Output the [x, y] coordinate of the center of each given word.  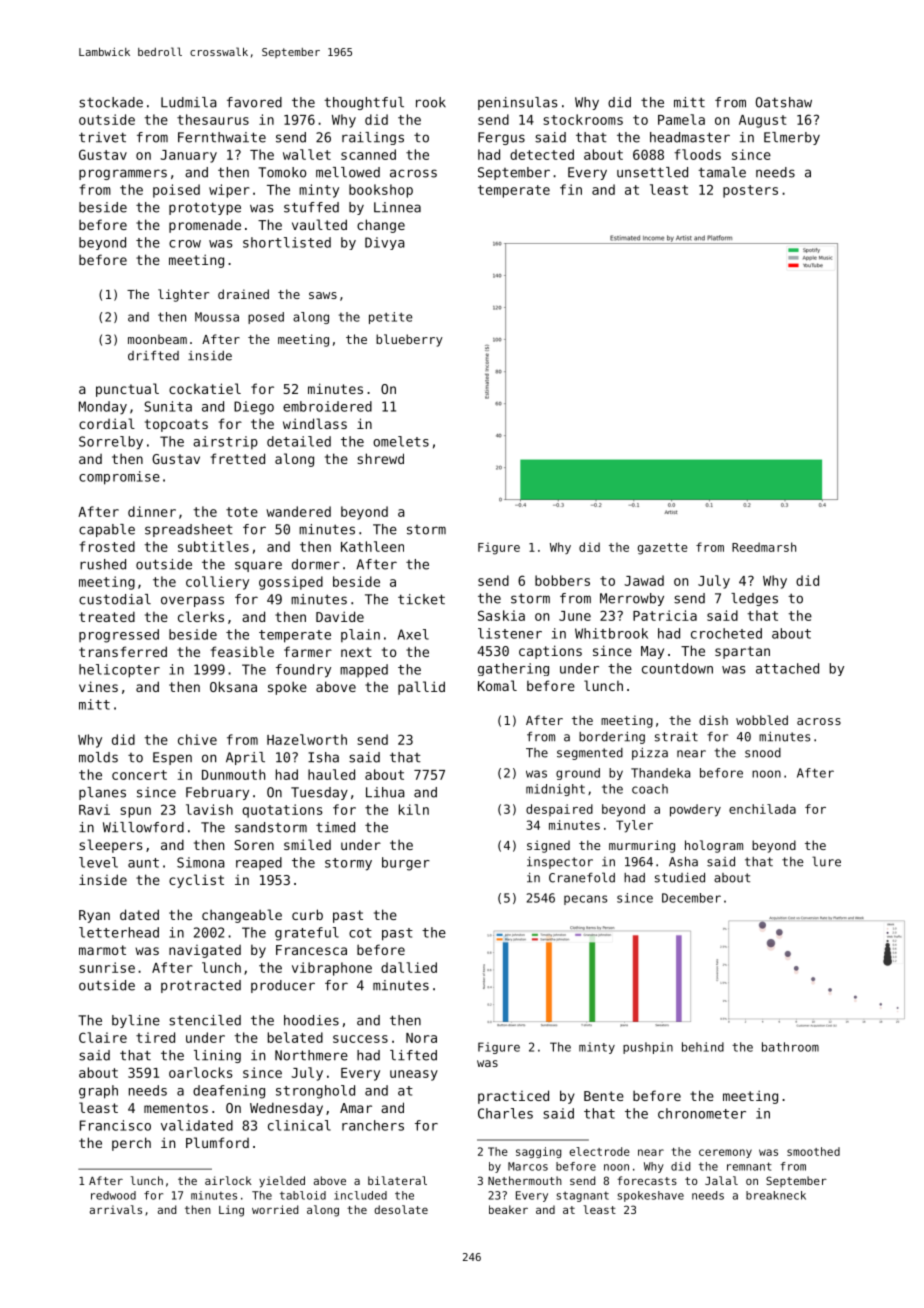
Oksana [233, 686]
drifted [153, 355]
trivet [102, 137]
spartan [742, 652]
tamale [722, 172]
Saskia [501, 615]
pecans [585, 900]
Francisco [115, 1125]
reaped [259, 863]
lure [826, 861]
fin [571, 189]
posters [750, 191]
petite [390, 318]
